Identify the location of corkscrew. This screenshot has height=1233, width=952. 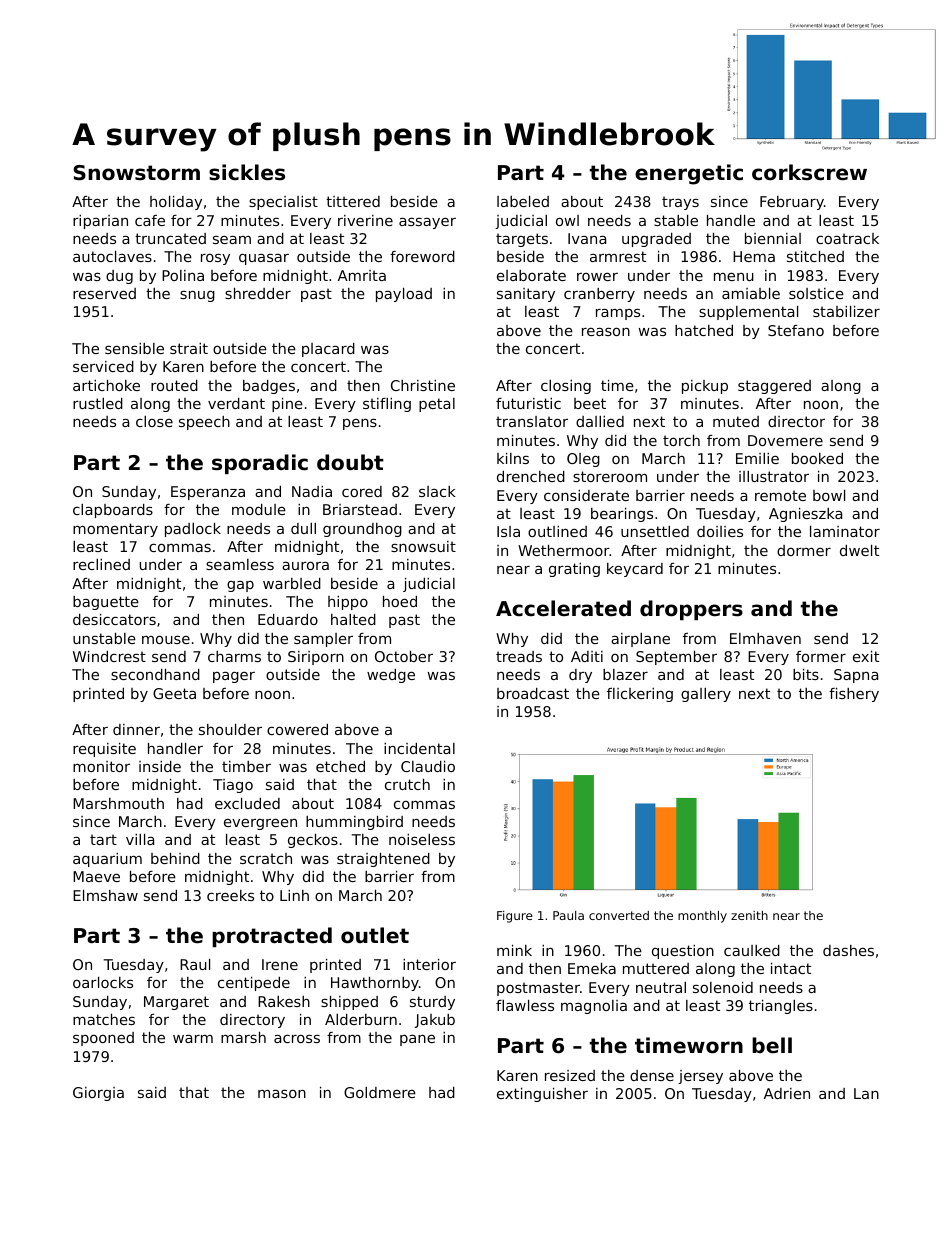
(809, 172).
